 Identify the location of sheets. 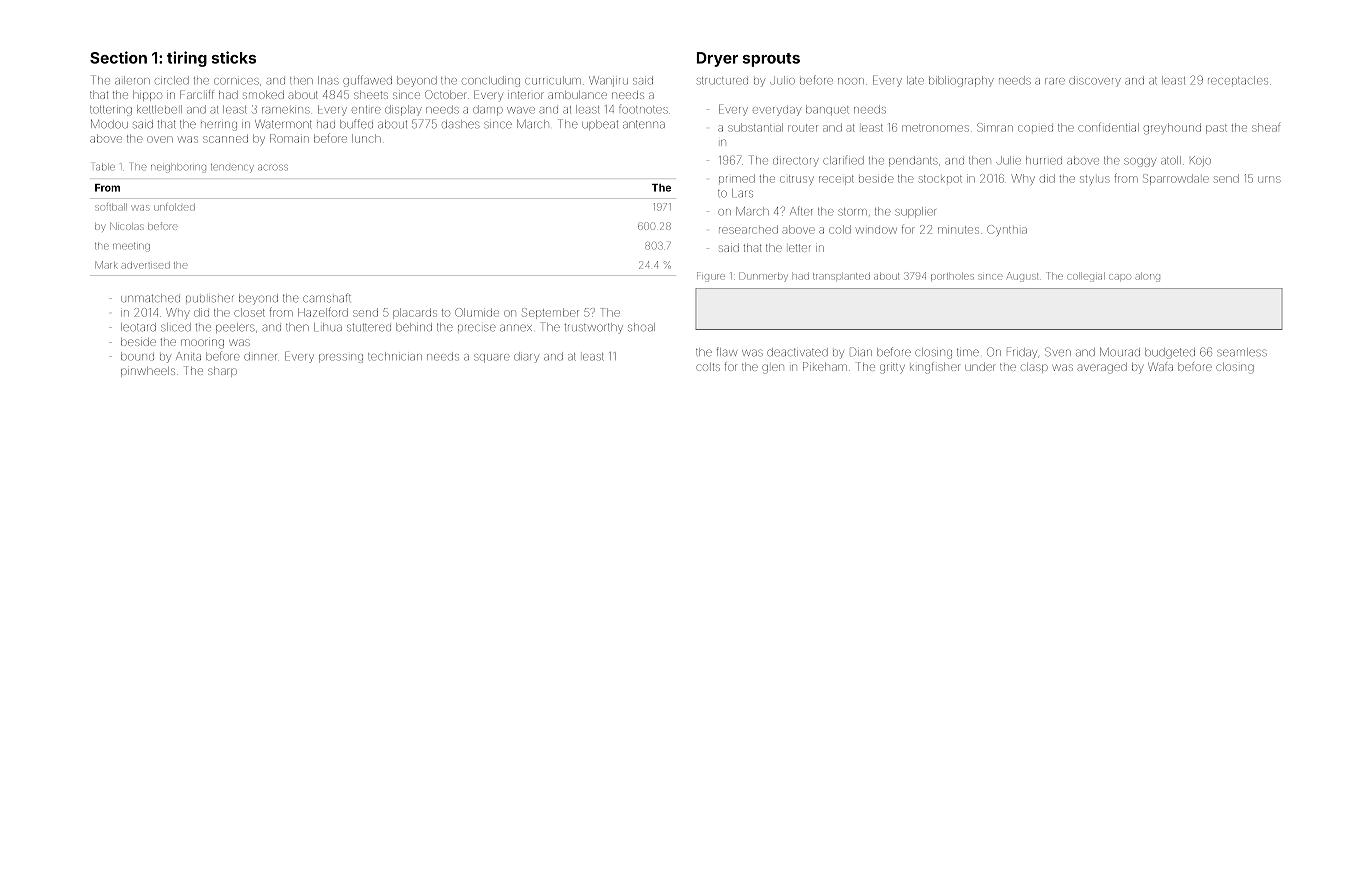
(371, 95).
